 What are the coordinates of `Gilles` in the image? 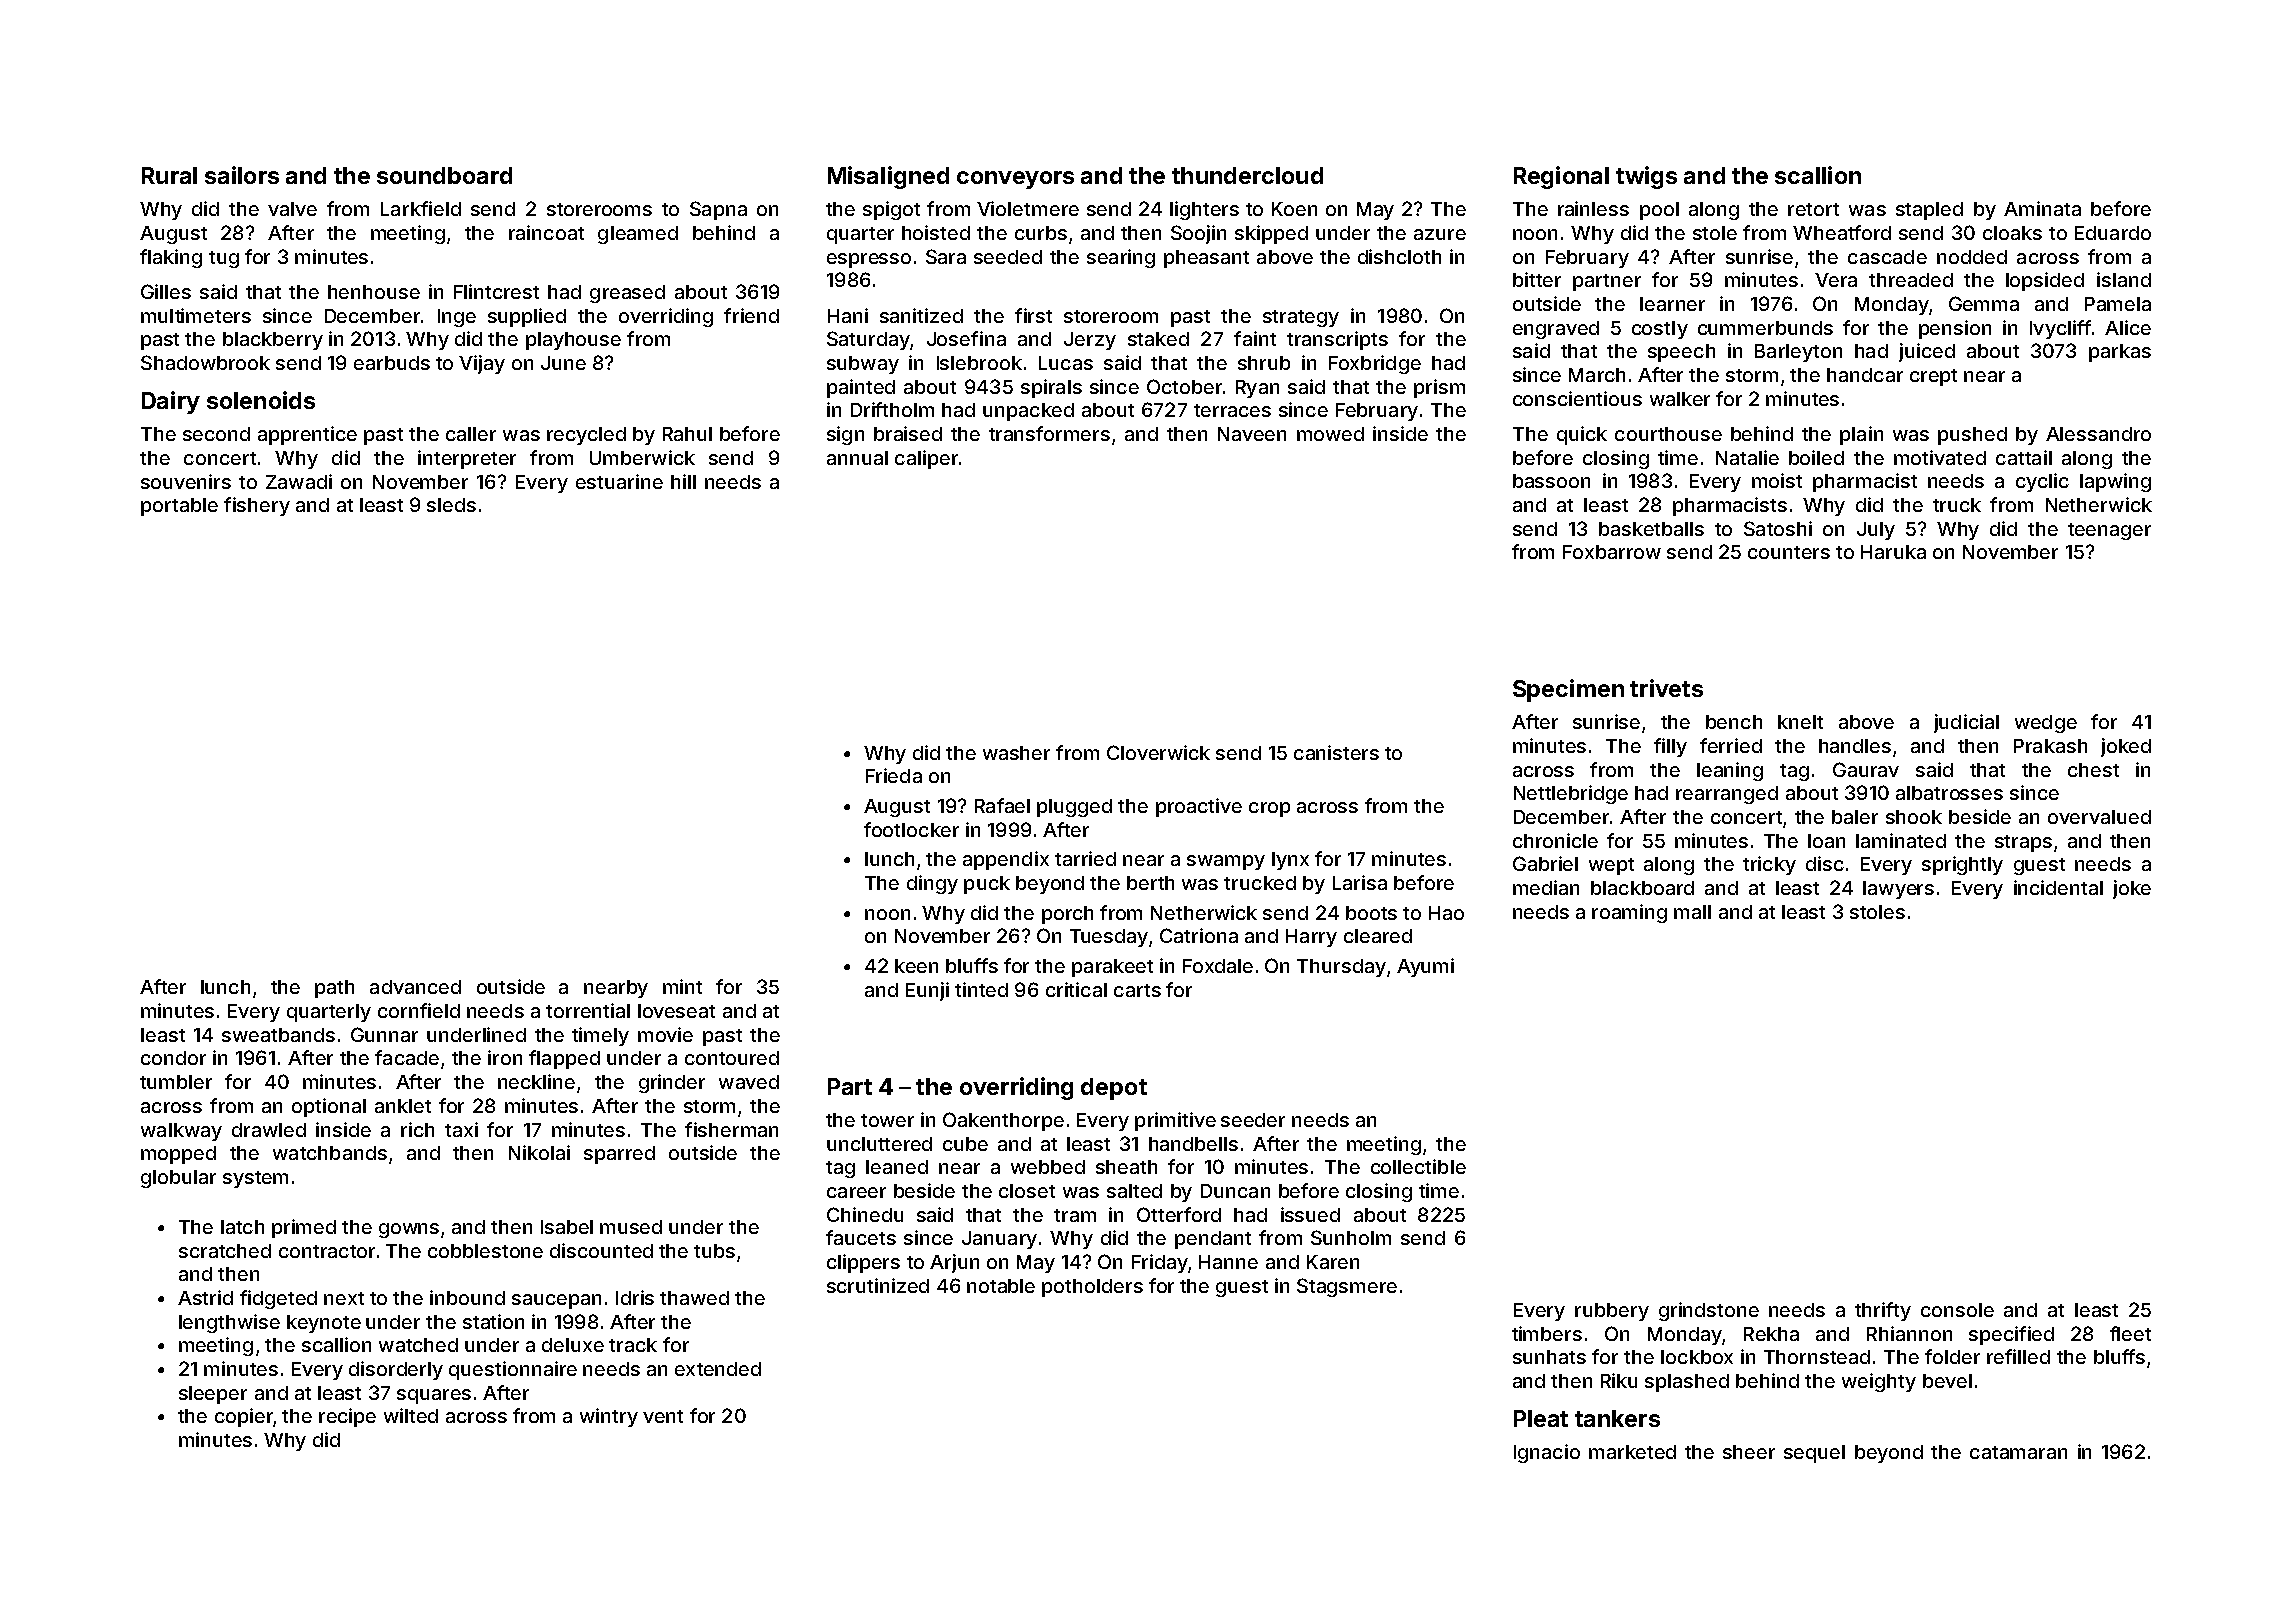 It's located at (166, 291).
